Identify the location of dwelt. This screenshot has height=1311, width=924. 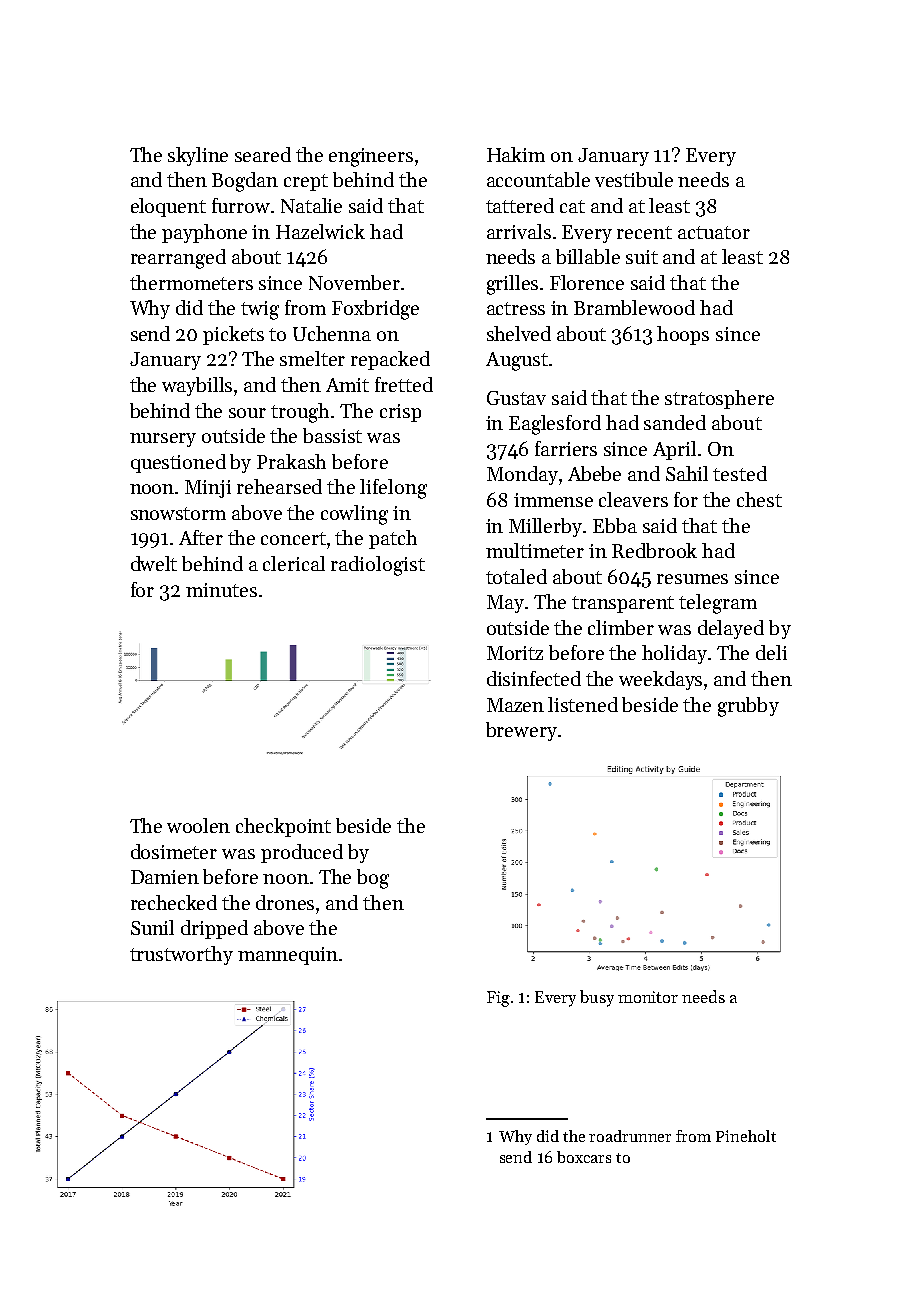
(154, 563).
